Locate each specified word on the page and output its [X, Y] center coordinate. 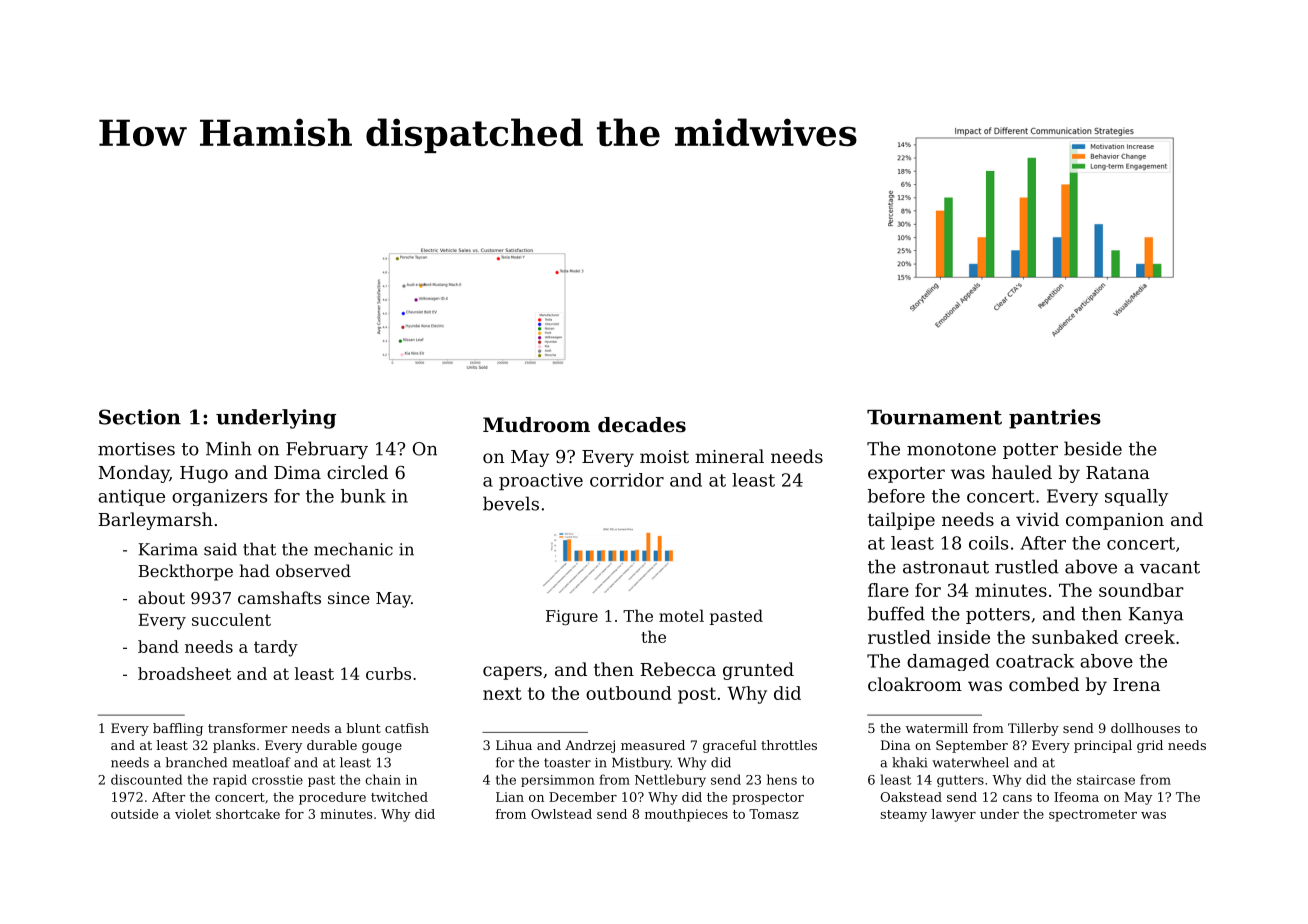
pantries [1055, 419]
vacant [1170, 567]
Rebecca [678, 669]
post [697, 695]
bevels [511, 503]
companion [1115, 521]
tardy [276, 648]
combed [1044, 684]
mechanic [353, 549]
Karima [168, 549]
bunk [363, 496]
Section [140, 417]
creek [1150, 637]
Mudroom [536, 425]
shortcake [248, 814]
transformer [247, 728]
